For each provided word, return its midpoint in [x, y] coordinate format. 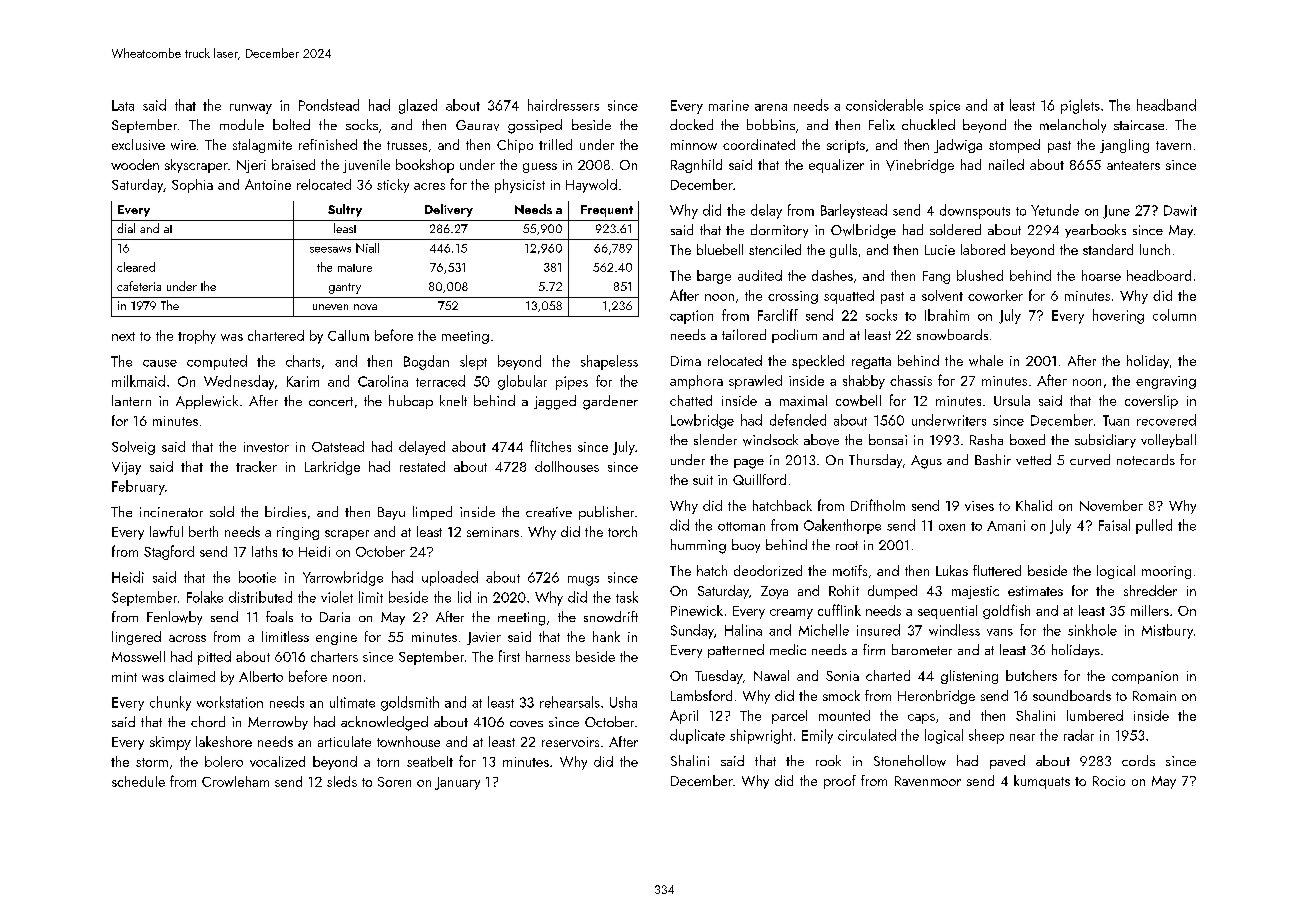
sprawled [755, 382]
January [457, 783]
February [138, 487]
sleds [342, 781]
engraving [1166, 382]
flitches [550, 446]
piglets [1080, 106]
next [123, 336]
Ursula [1012, 400]
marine [729, 105]
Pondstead [329, 105]
